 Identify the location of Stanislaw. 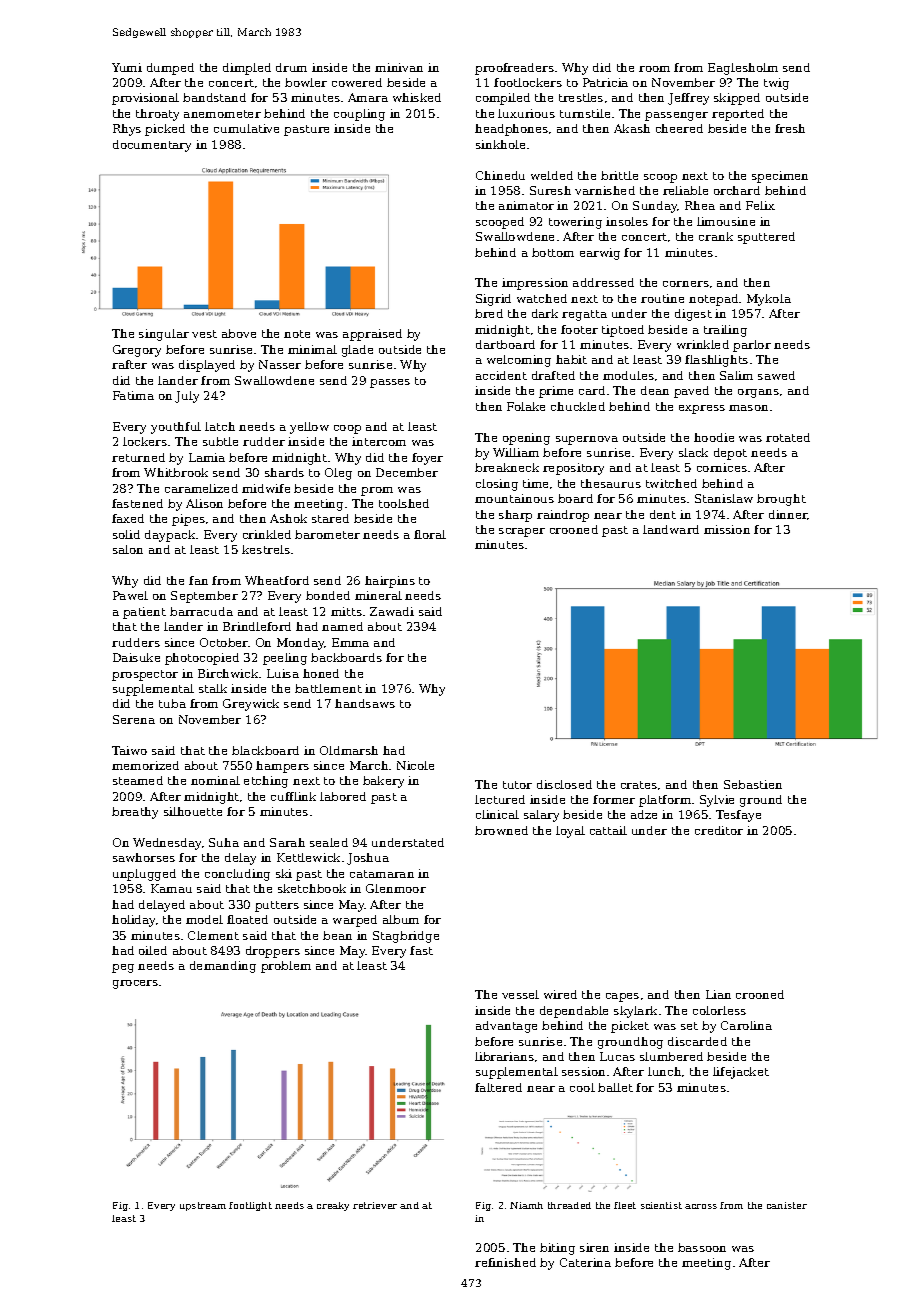
(724, 498).
